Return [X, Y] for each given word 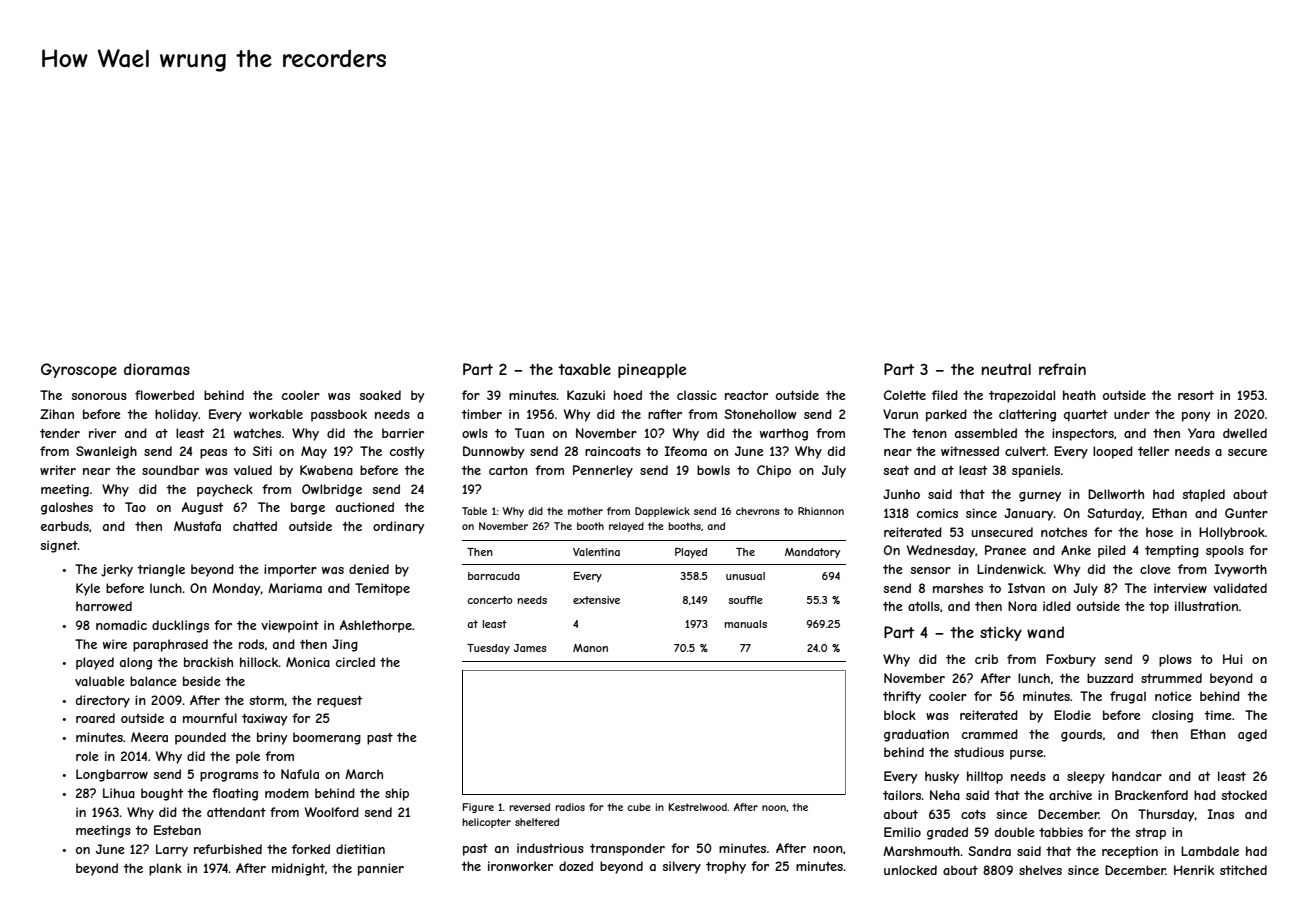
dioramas [157, 369]
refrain [1062, 369]
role [87, 756]
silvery [681, 867]
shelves [1040, 870]
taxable [584, 369]
